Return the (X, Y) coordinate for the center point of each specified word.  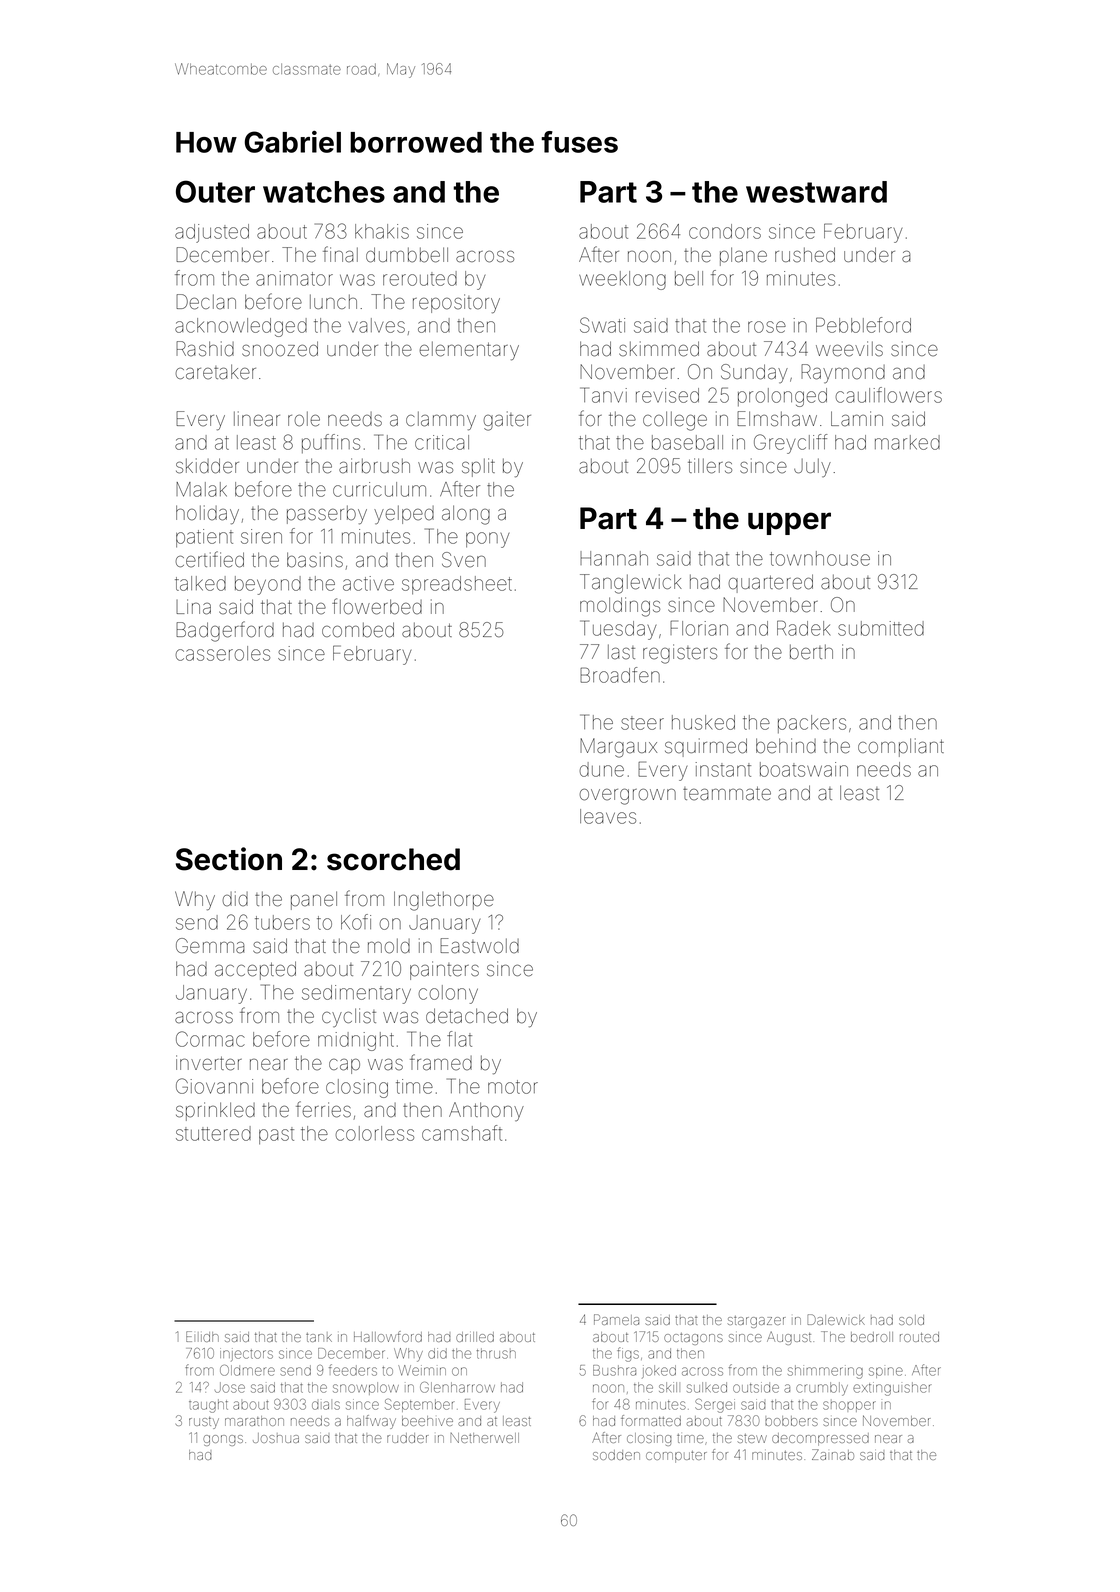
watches (324, 192)
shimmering (825, 1372)
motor (513, 1087)
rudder (408, 1438)
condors (725, 231)
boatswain (804, 769)
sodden (616, 1455)
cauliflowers (889, 395)
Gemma (210, 946)
